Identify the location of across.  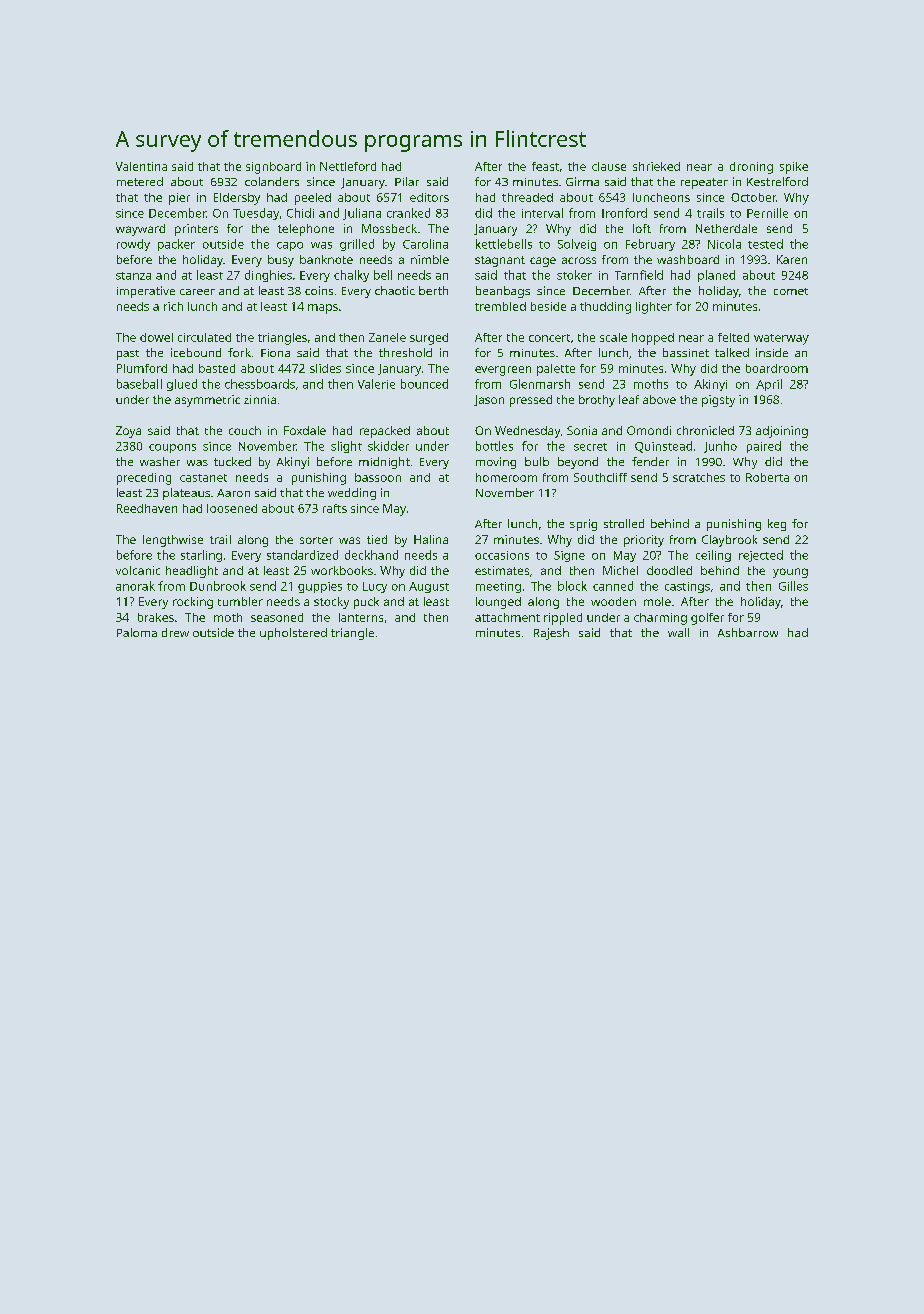
(579, 260).
